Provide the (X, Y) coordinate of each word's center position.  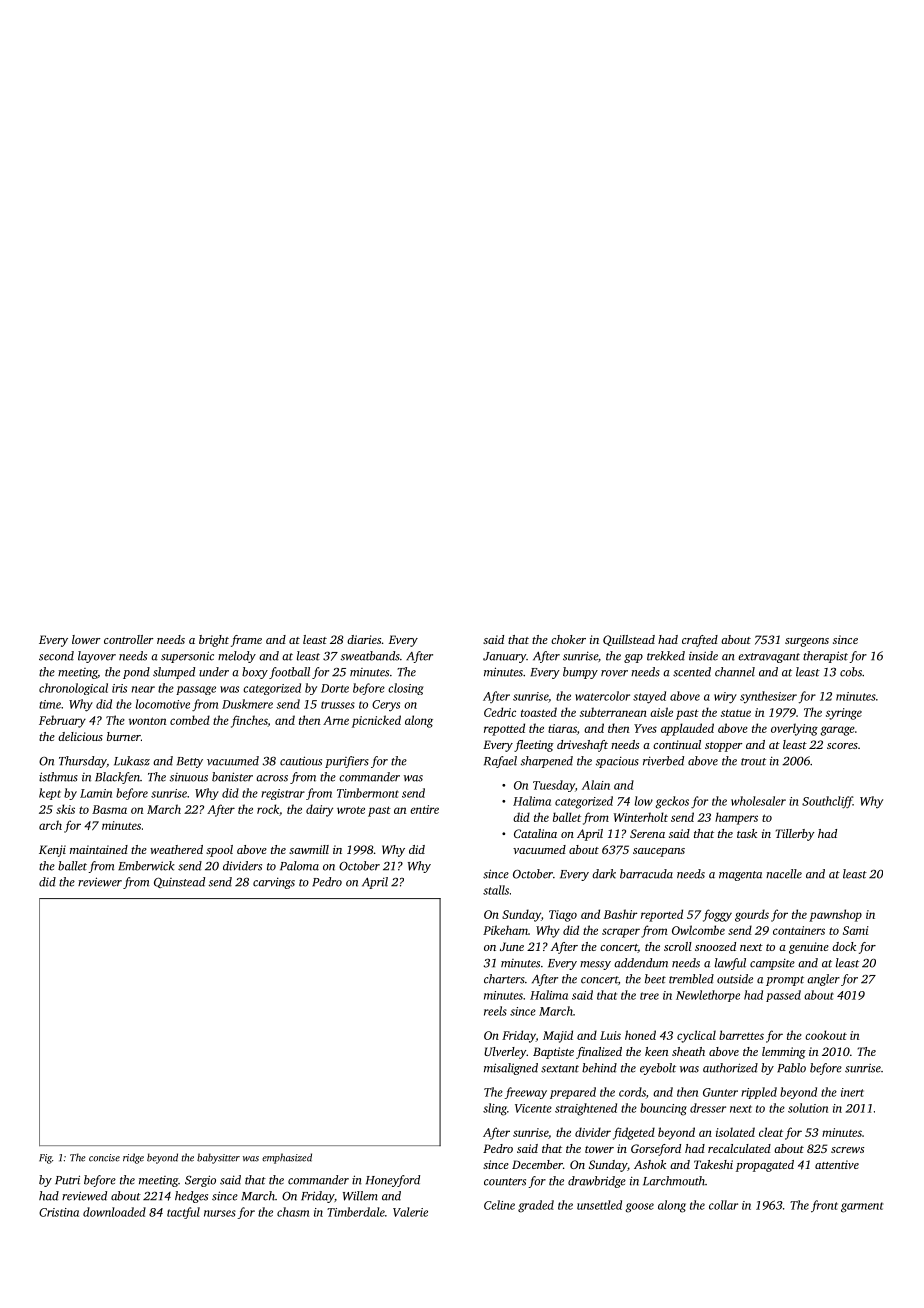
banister (232, 777)
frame (246, 641)
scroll (678, 946)
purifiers (347, 762)
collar (723, 1205)
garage (837, 731)
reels (495, 1011)
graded (536, 1206)
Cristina (59, 1212)
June (512, 946)
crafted (700, 641)
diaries (364, 639)
